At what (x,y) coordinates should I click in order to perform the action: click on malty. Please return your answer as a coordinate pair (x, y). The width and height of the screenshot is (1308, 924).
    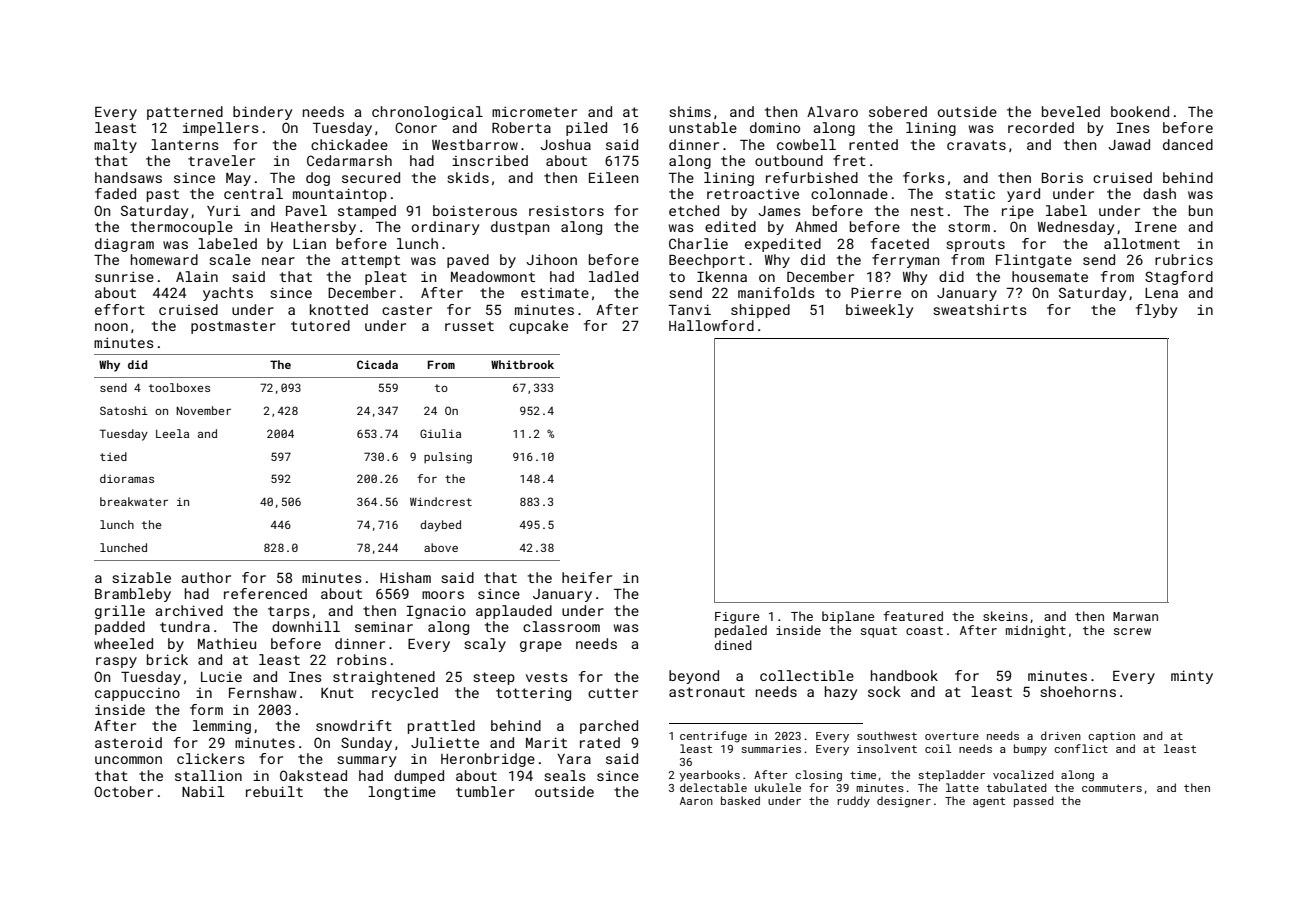
    Looking at the image, I should click on (115, 146).
